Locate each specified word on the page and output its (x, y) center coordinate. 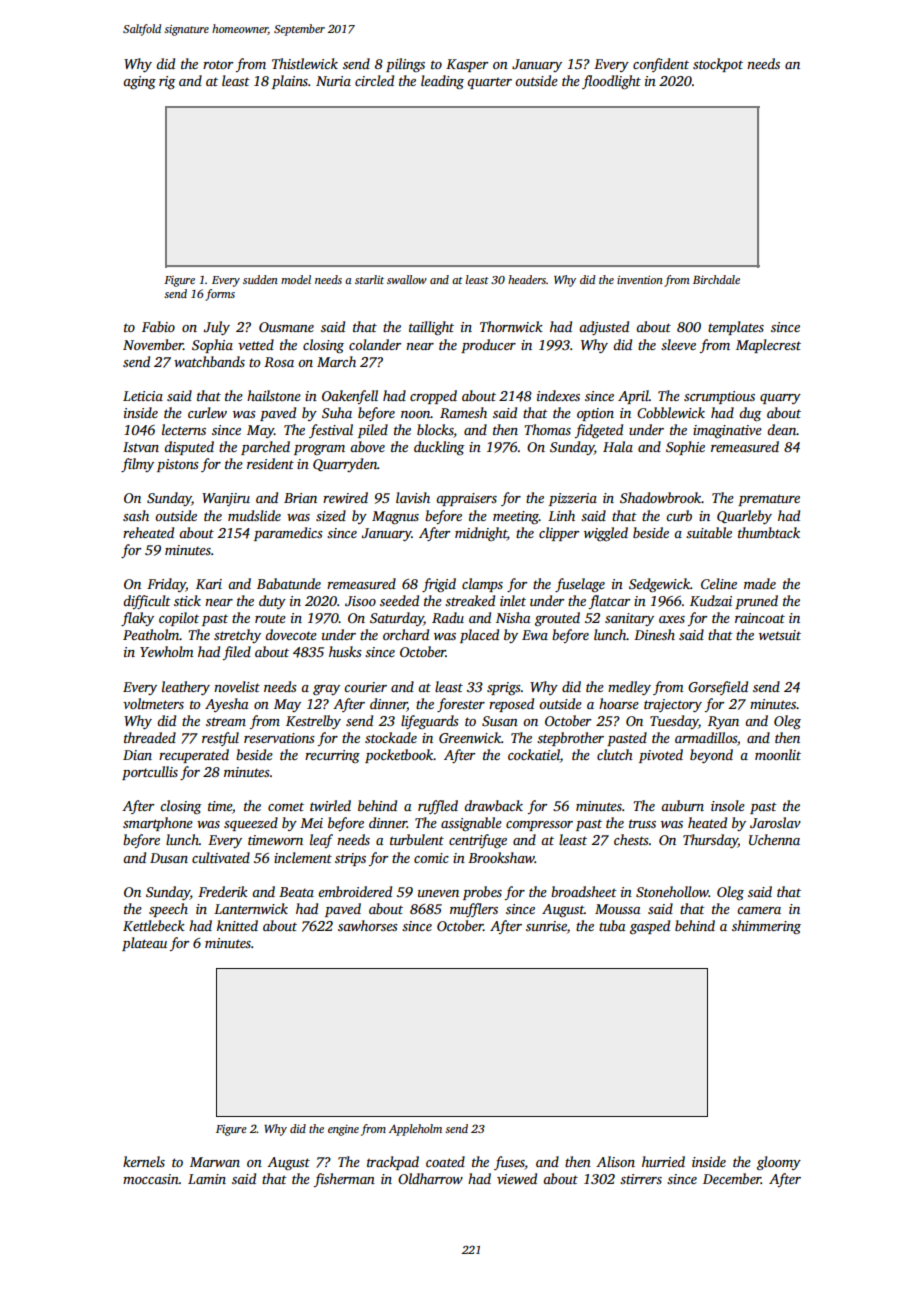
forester (461, 705)
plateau (144, 944)
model (296, 279)
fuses (509, 1163)
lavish (413, 497)
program (319, 450)
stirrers (641, 1179)
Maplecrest (768, 346)
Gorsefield (718, 688)
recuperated (194, 756)
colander (375, 344)
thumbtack (769, 532)
